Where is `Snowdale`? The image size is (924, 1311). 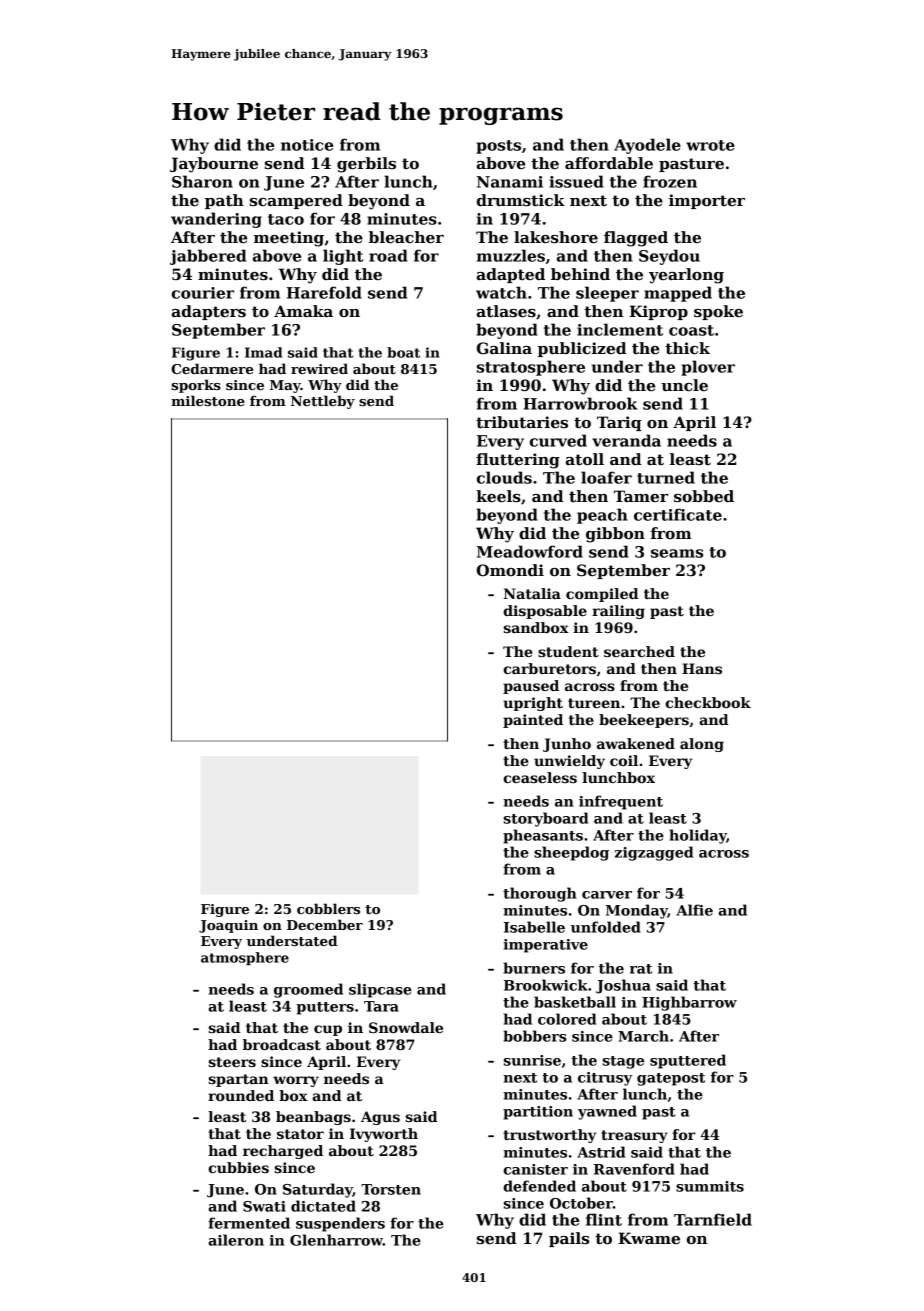
Snowdale is located at coordinates (406, 1027).
